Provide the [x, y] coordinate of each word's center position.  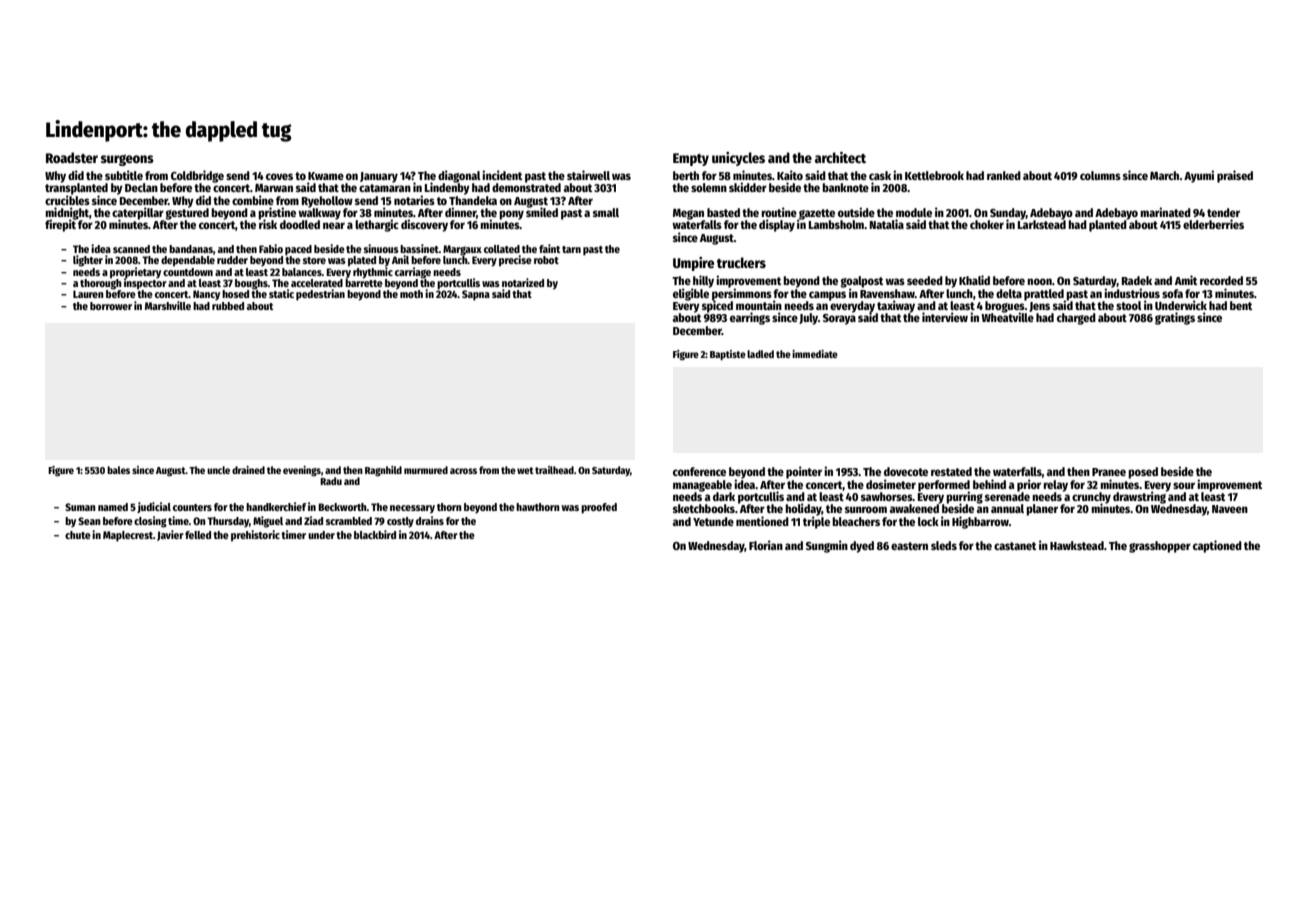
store [314, 260]
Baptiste [728, 355]
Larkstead [1042, 224]
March [1164, 175]
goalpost [861, 282]
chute [78, 535]
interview [945, 317]
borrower [111, 306]
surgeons [127, 160]
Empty [691, 159]
